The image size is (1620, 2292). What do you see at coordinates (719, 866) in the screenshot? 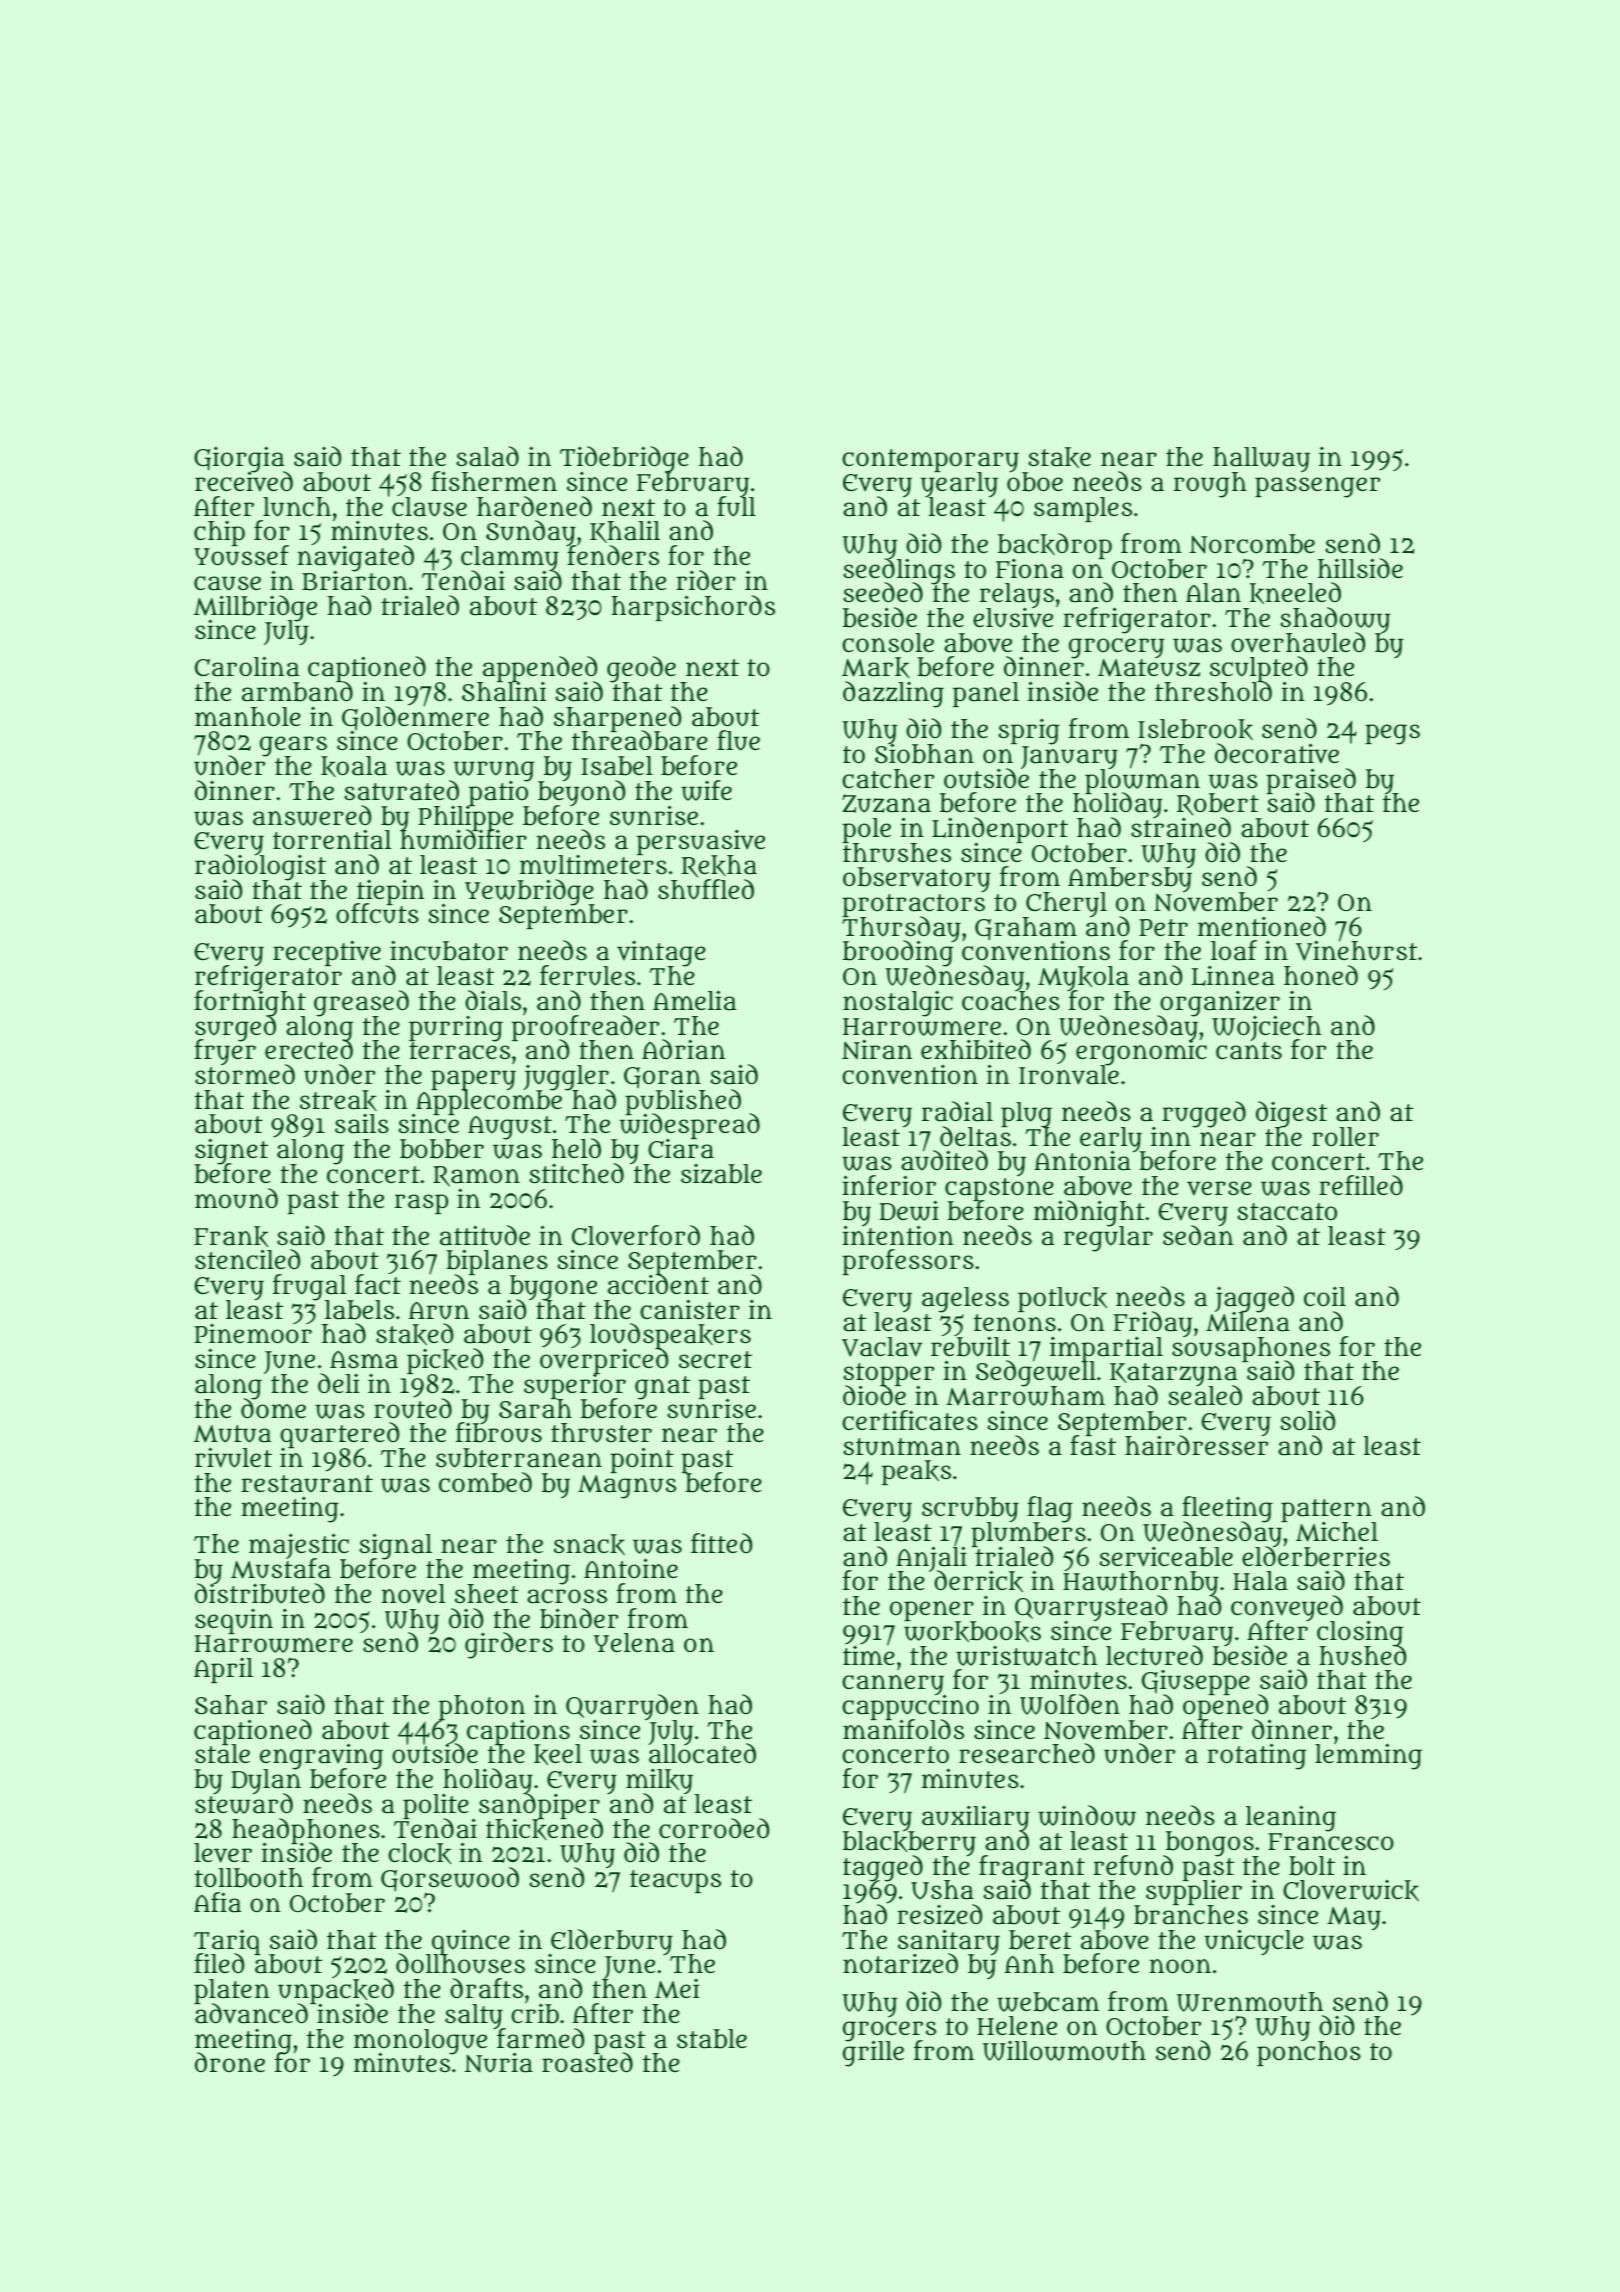
I see `Rekha` at bounding box center [719, 866].
